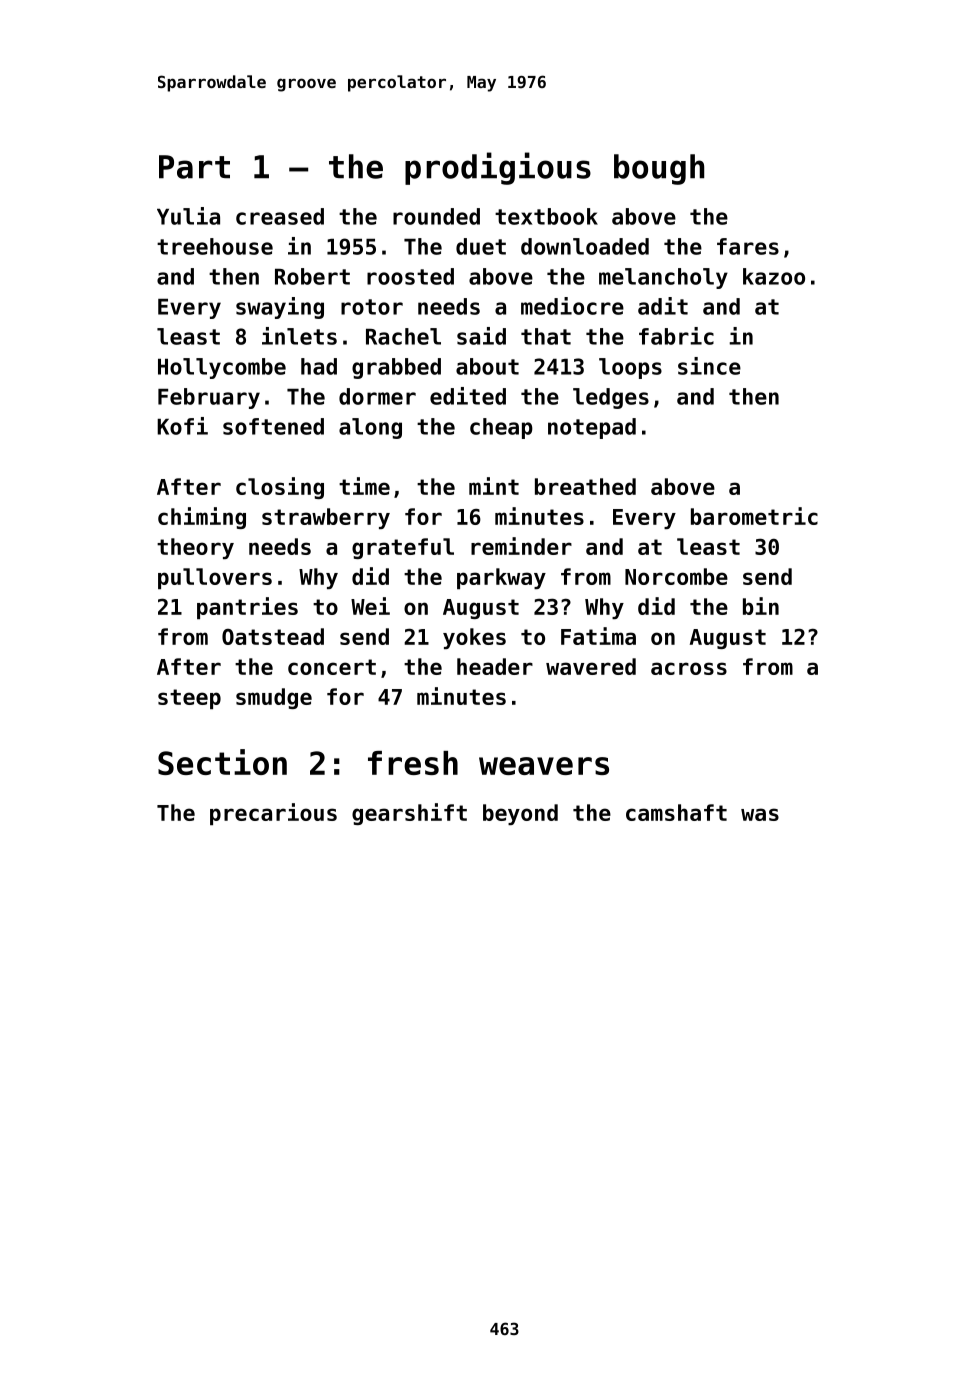 The height and width of the screenshot is (1391, 979). What do you see at coordinates (222, 762) in the screenshot?
I see `Section` at bounding box center [222, 762].
